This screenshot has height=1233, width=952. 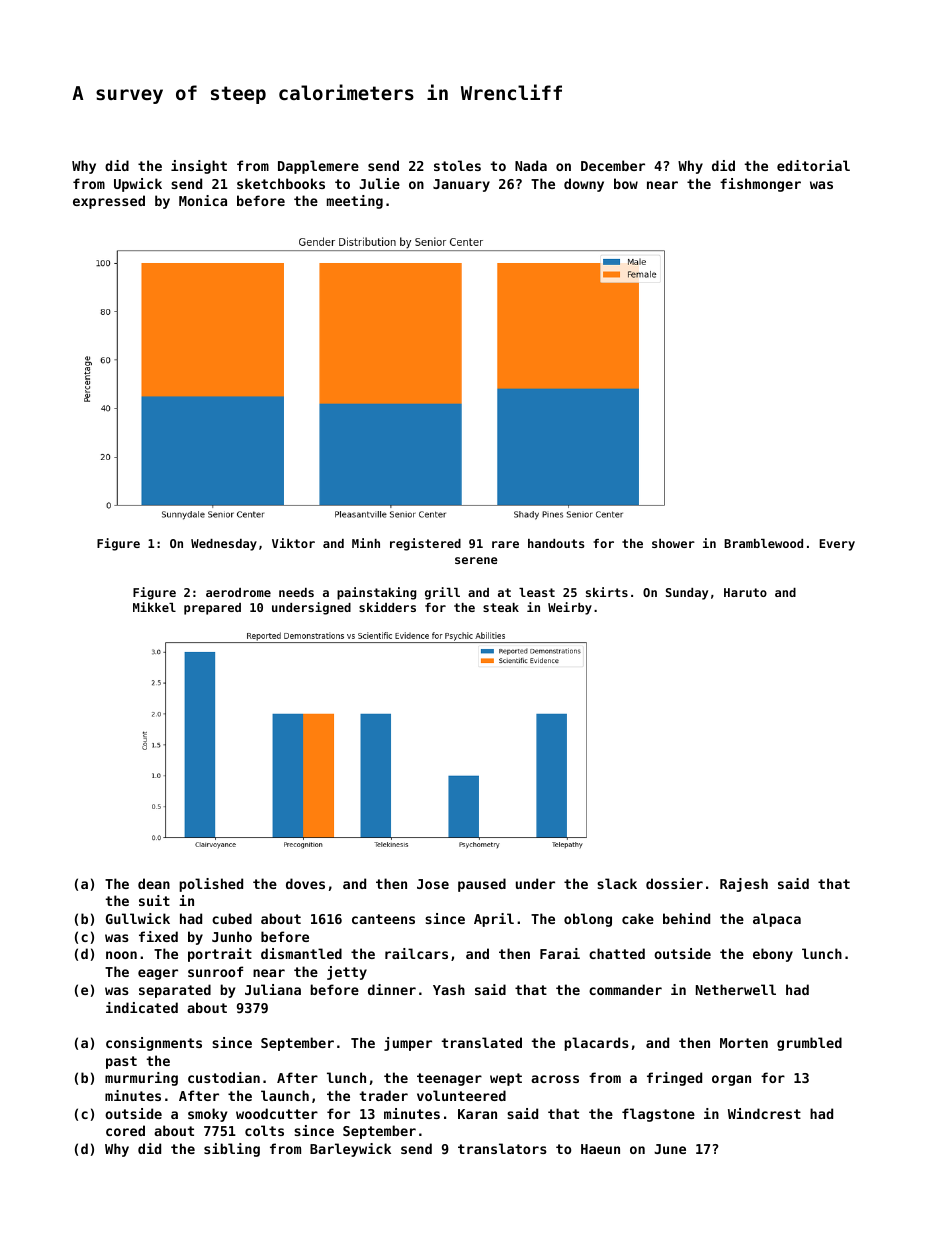 What do you see at coordinates (482, 885) in the screenshot?
I see `paused` at bounding box center [482, 885].
